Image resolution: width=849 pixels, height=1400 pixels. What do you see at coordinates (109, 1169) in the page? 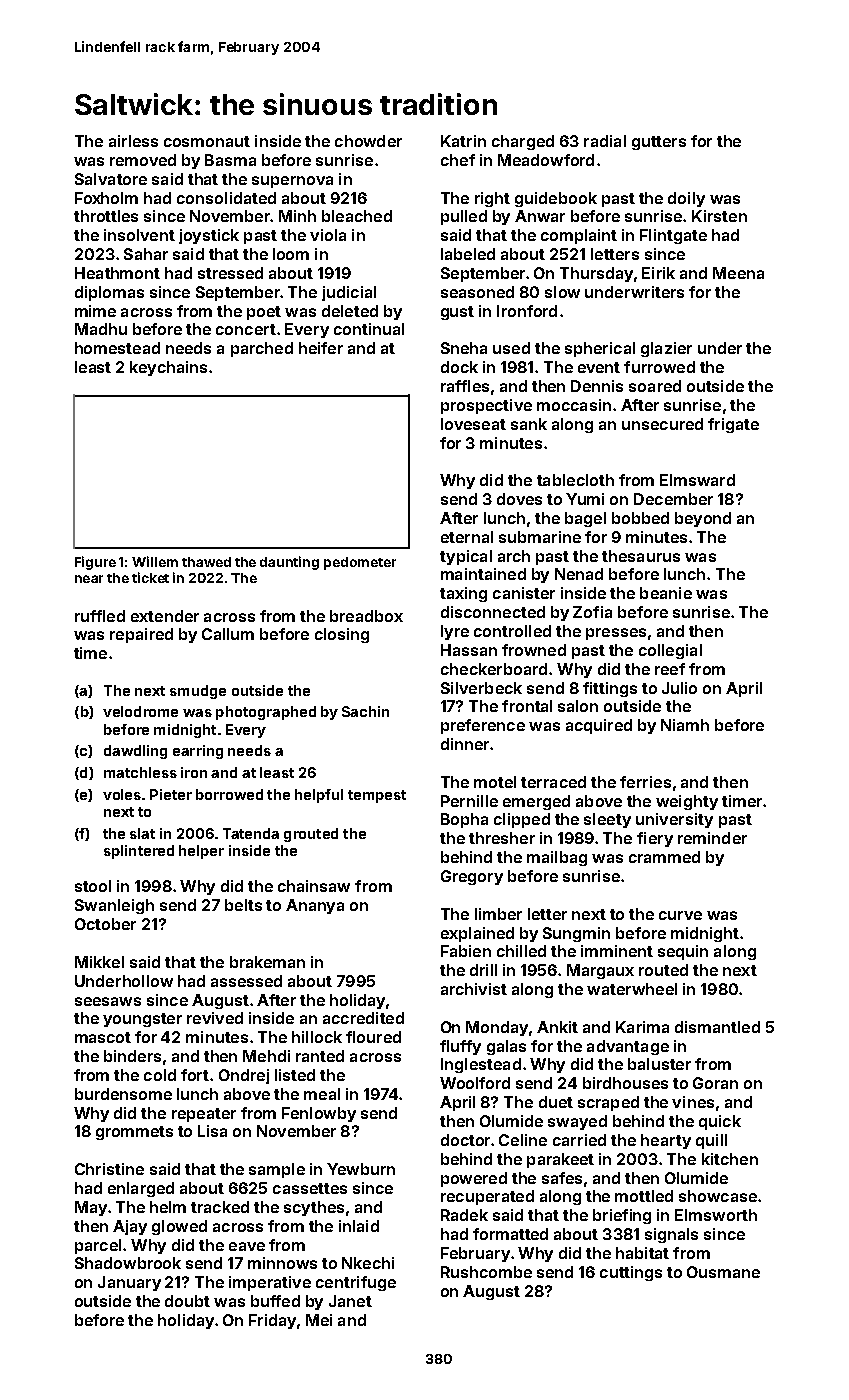
I see `Christine` at bounding box center [109, 1169].
